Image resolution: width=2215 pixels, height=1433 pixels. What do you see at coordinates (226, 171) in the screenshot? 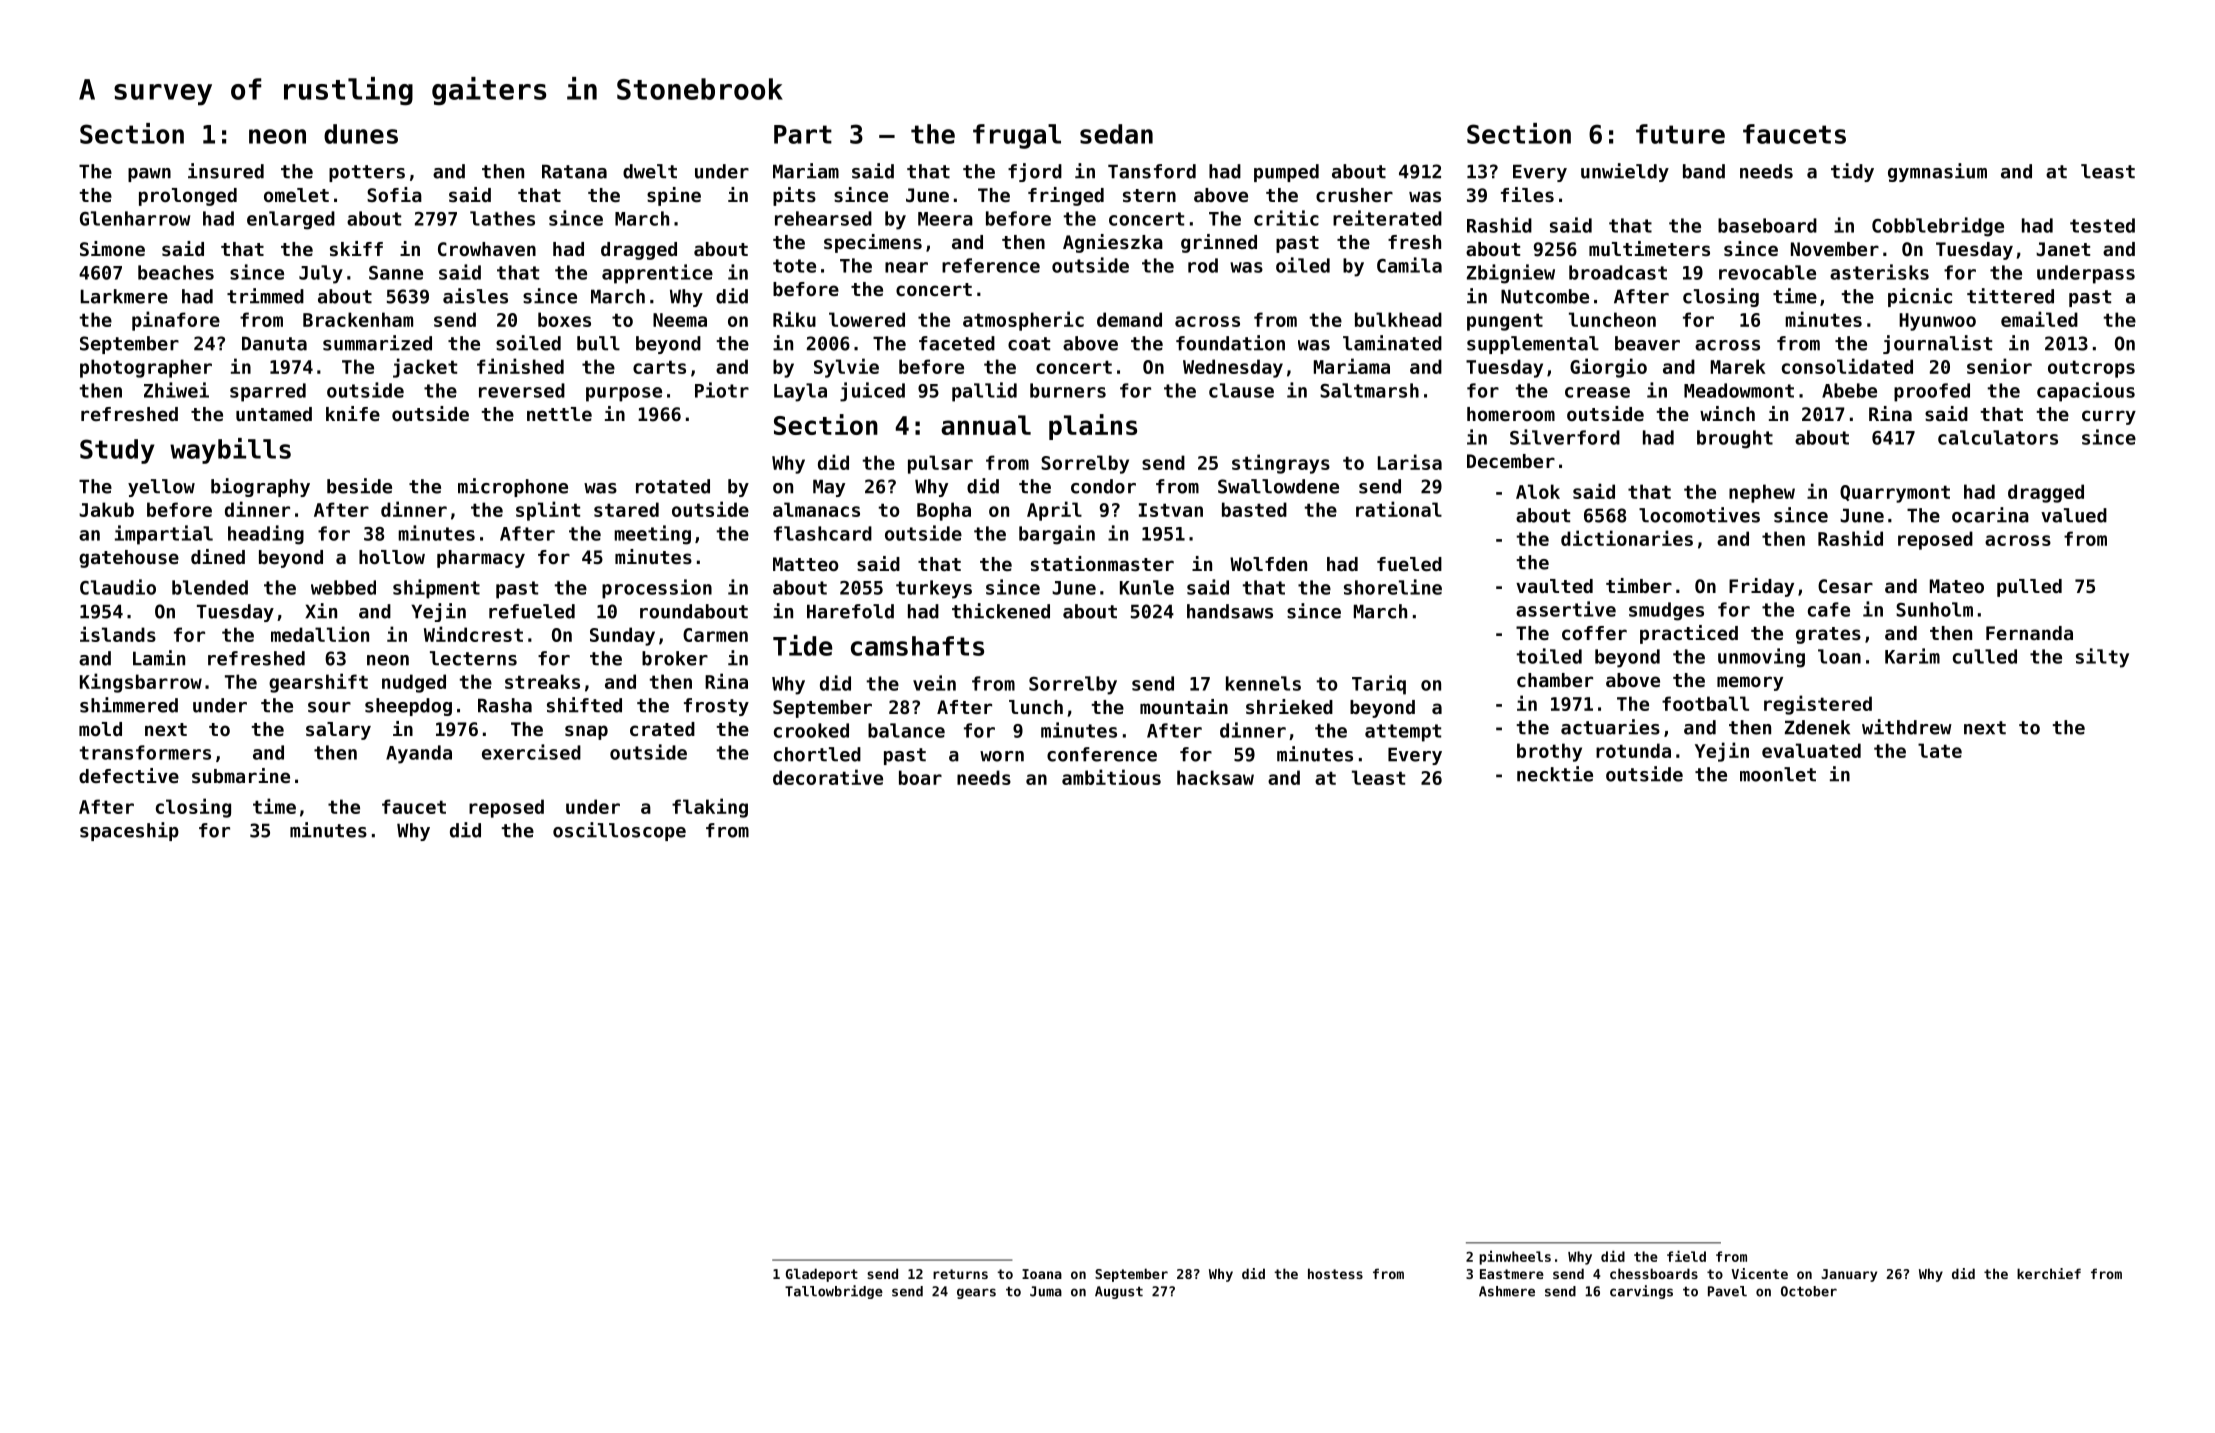
I see `insured` at bounding box center [226, 171].
